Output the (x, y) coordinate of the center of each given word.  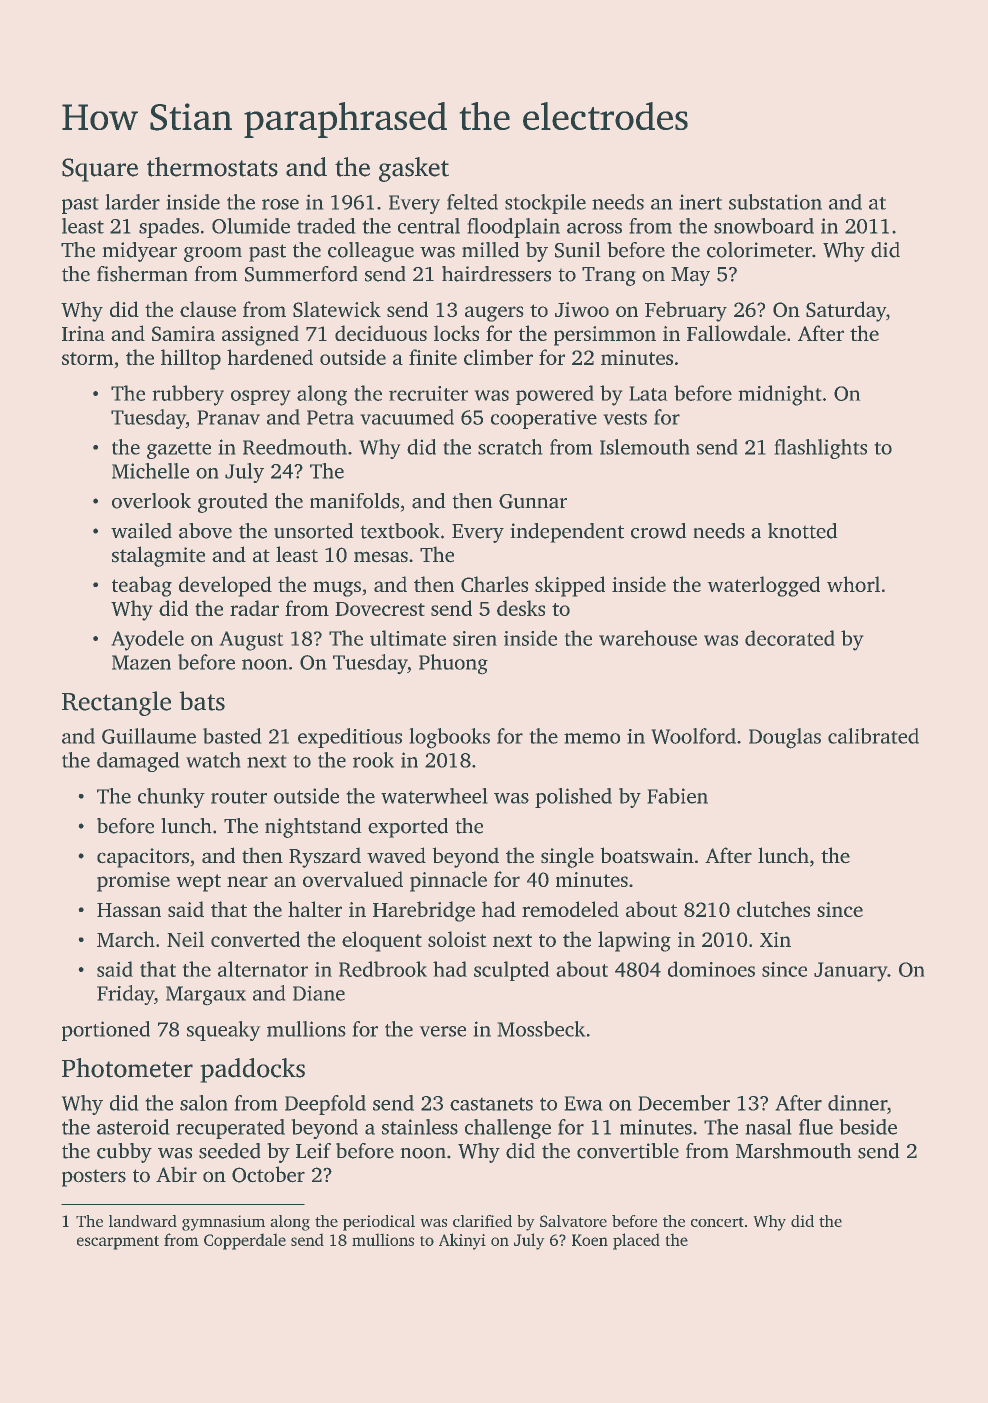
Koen (590, 1240)
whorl (853, 584)
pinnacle (448, 881)
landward (143, 1221)
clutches (773, 909)
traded (326, 226)
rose (280, 204)
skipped (570, 586)
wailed (141, 531)
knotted (802, 531)
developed (225, 586)
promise (133, 882)
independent (567, 533)
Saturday (846, 311)
